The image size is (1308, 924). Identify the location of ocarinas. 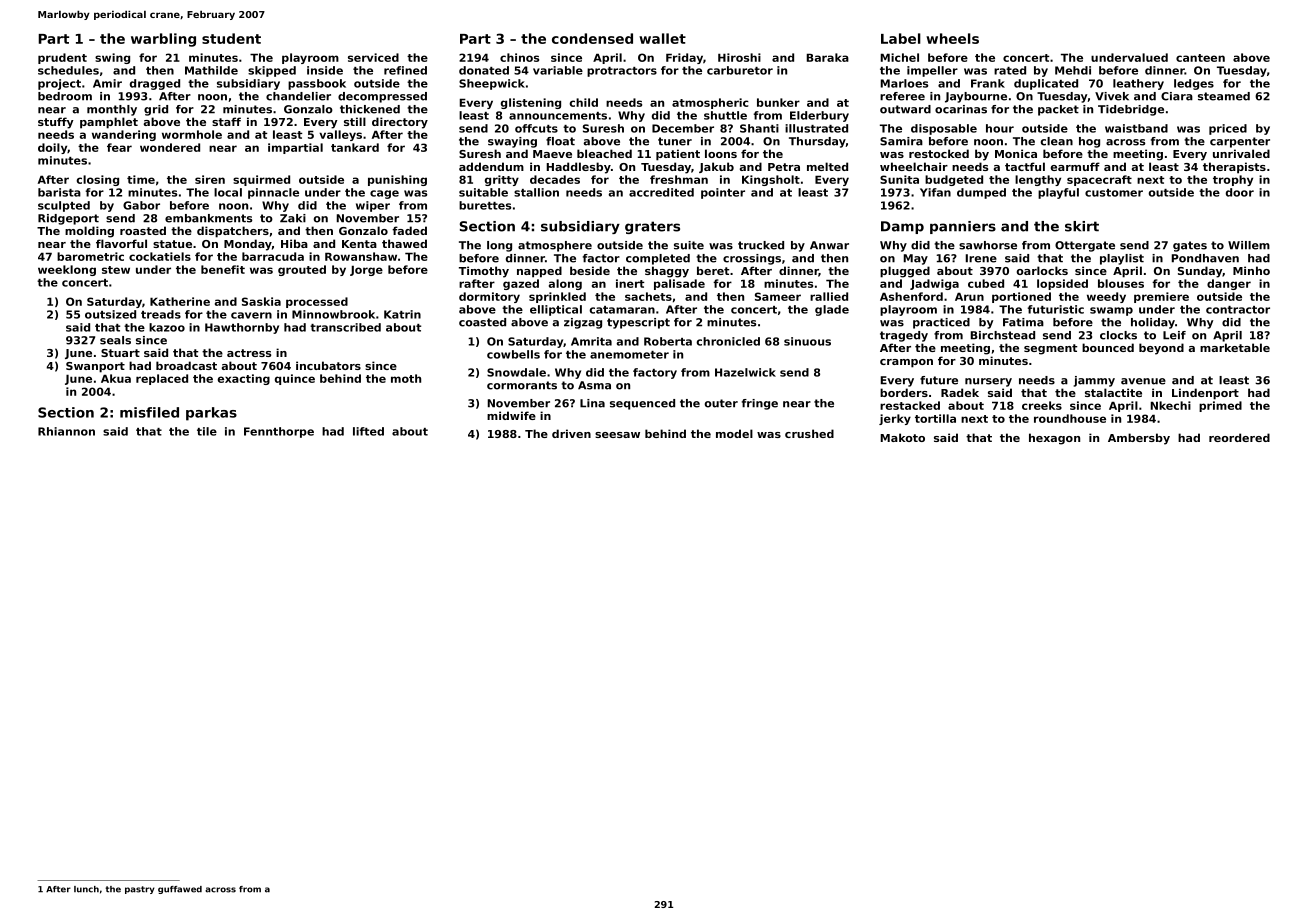
(961, 109).
